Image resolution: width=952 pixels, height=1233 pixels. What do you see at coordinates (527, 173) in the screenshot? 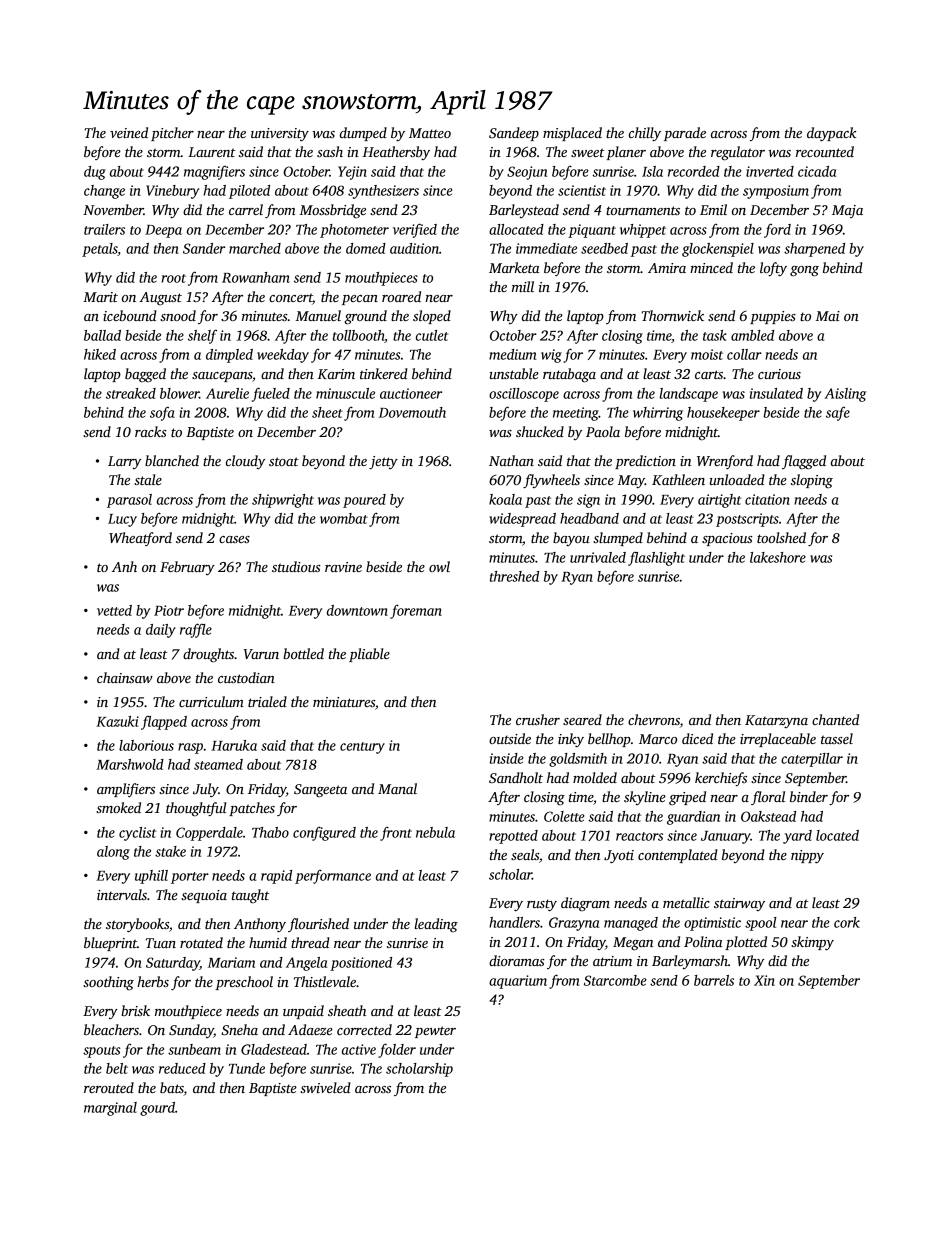
I see `Seojun` at bounding box center [527, 173].
